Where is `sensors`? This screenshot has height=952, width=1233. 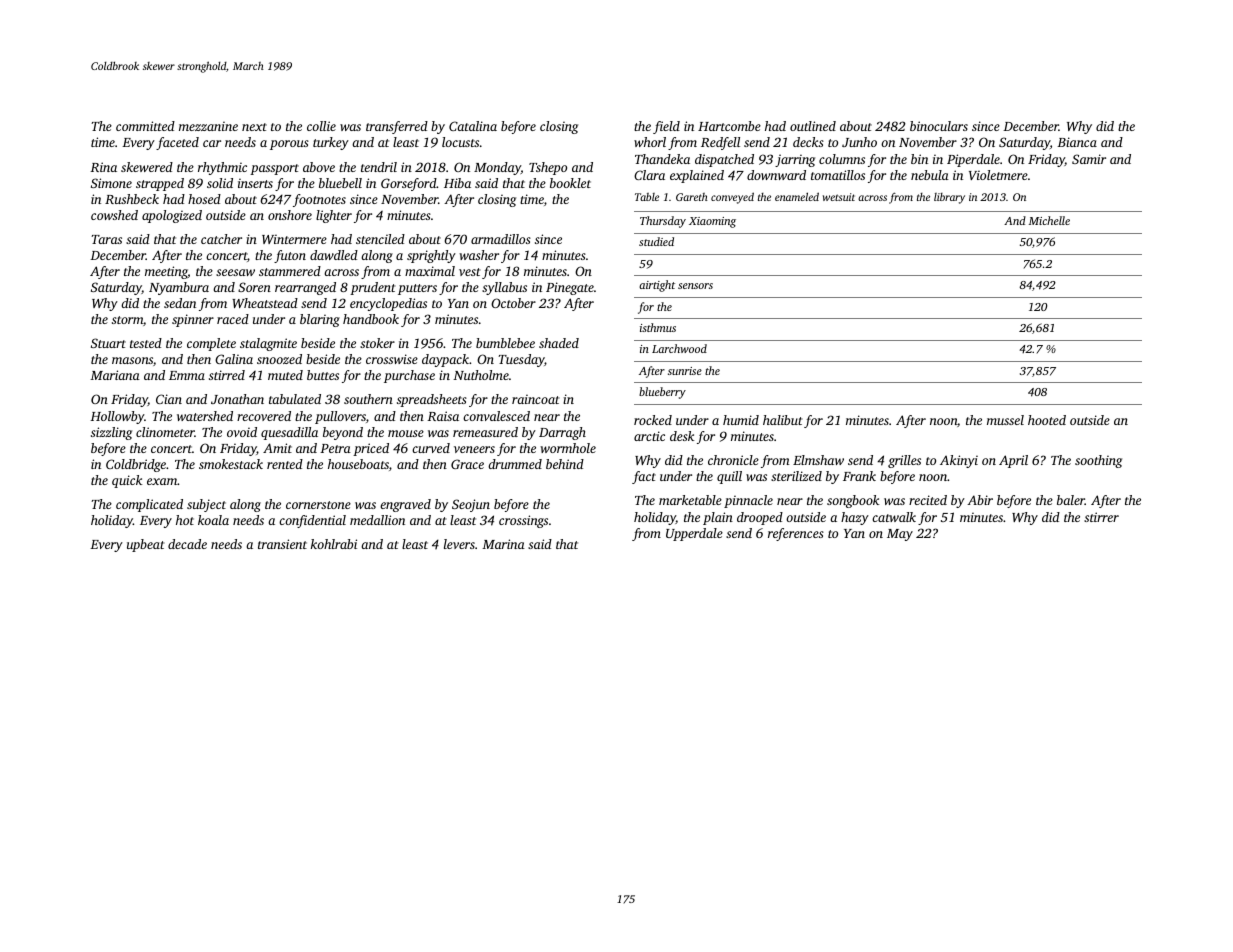
sensors is located at coordinates (695, 286).
